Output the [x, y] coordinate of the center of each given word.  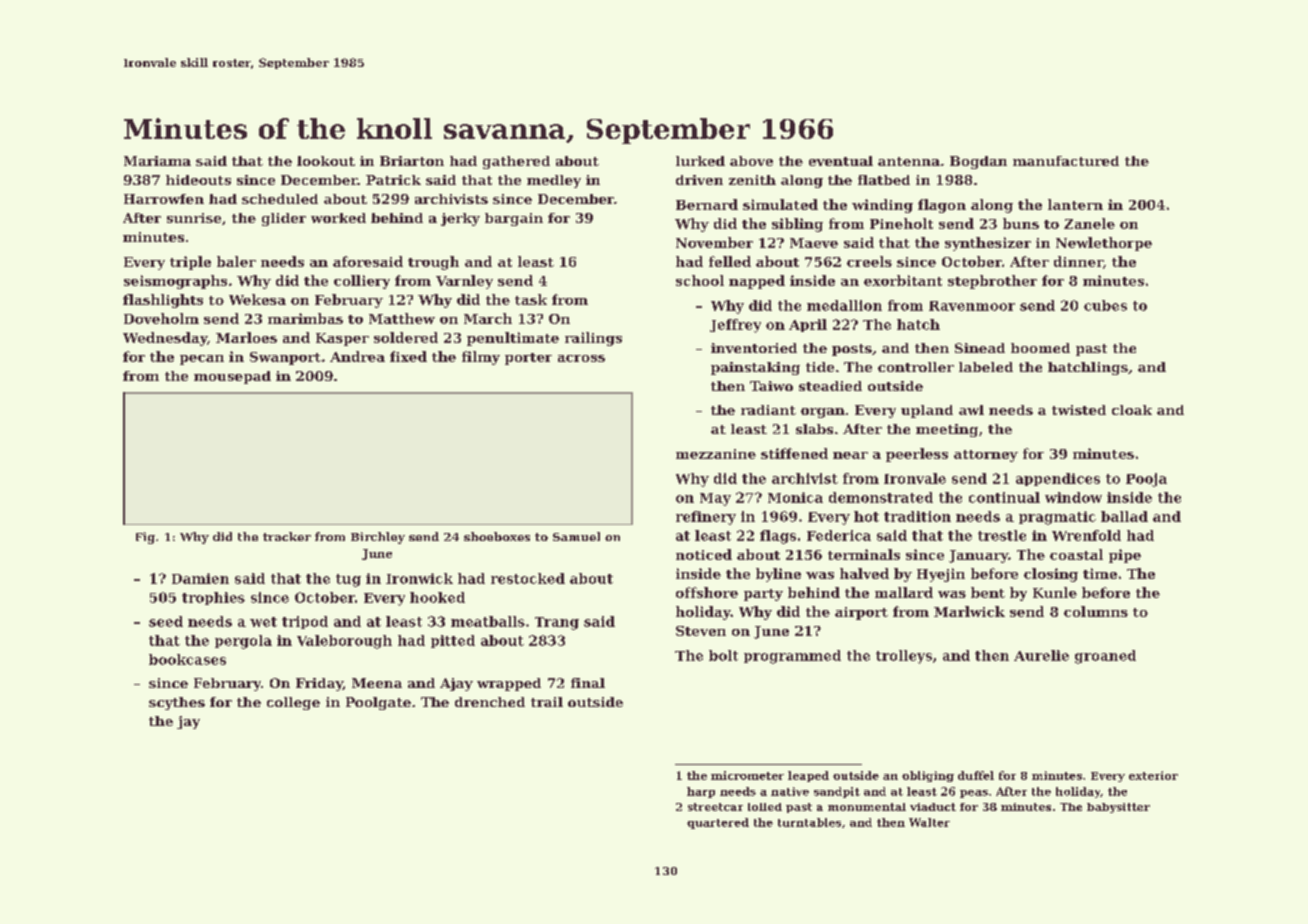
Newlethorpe [1104, 244]
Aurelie [1041, 655]
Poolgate [378, 703]
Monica [795, 497]
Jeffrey [735, 326]
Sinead [980, 348]
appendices [1058, 479]
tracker [287, 536]
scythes [177, 703]
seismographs [175, 282]
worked [338, 218]
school [700, 280]
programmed [792, 657]
